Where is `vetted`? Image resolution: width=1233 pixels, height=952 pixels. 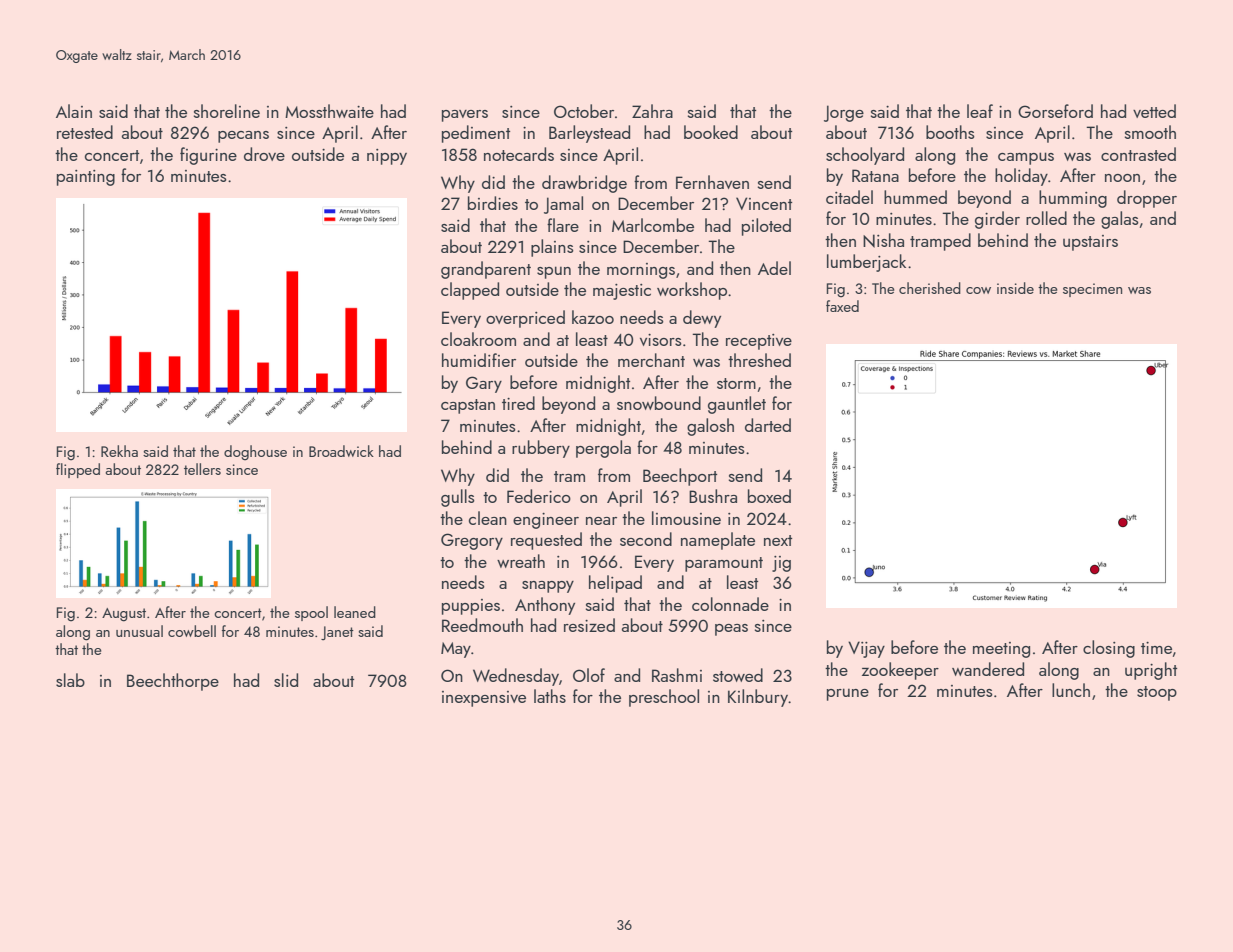
vetted is located at coordinates (1154, 111).
